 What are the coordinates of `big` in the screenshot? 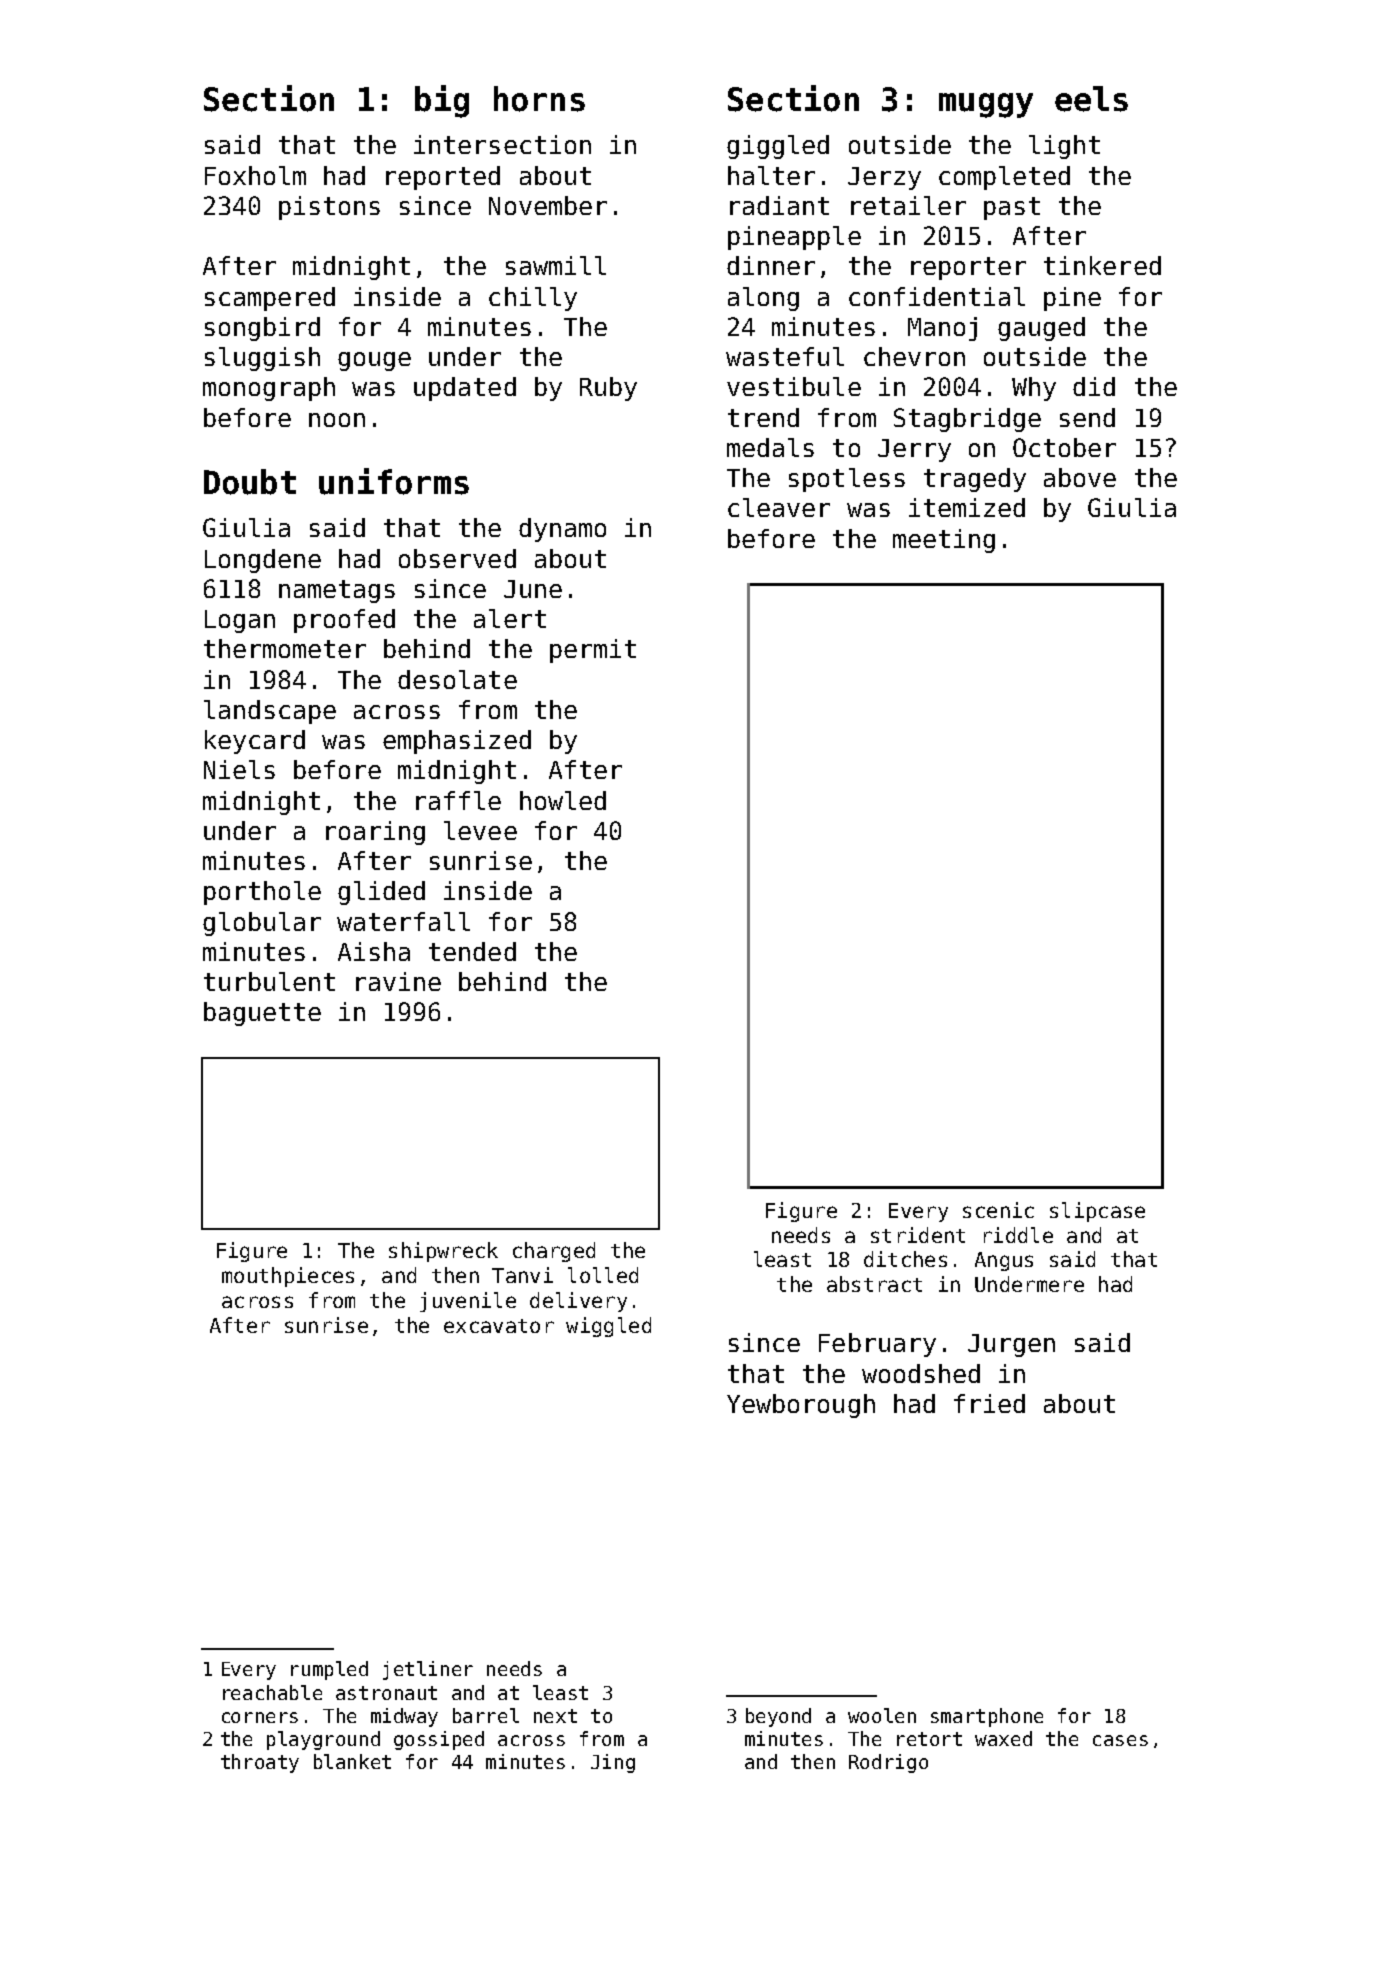 It's located at (442, 101).
